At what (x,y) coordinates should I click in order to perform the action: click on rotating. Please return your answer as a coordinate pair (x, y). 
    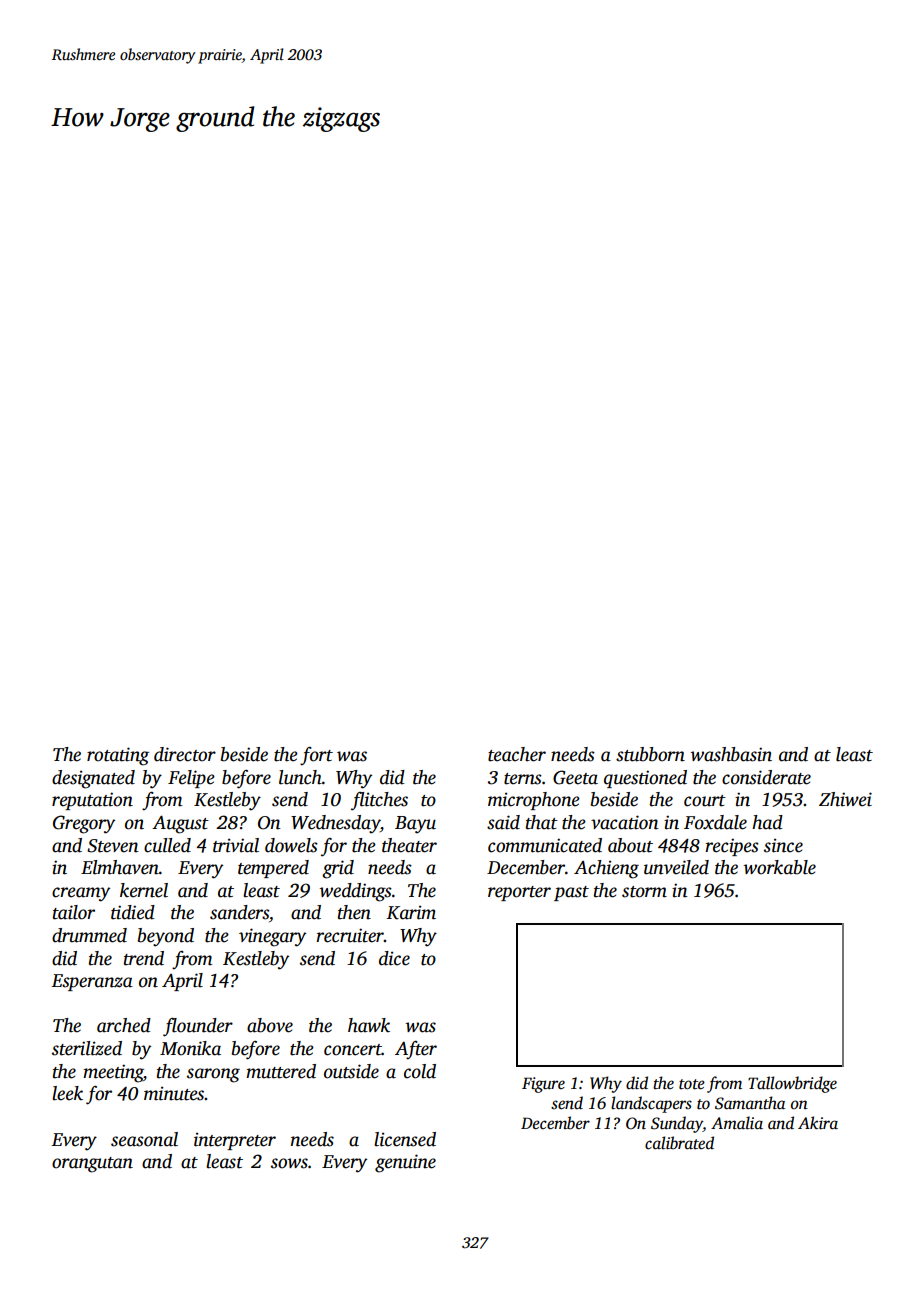
    Looking at the image, I should click on (118, 756).
